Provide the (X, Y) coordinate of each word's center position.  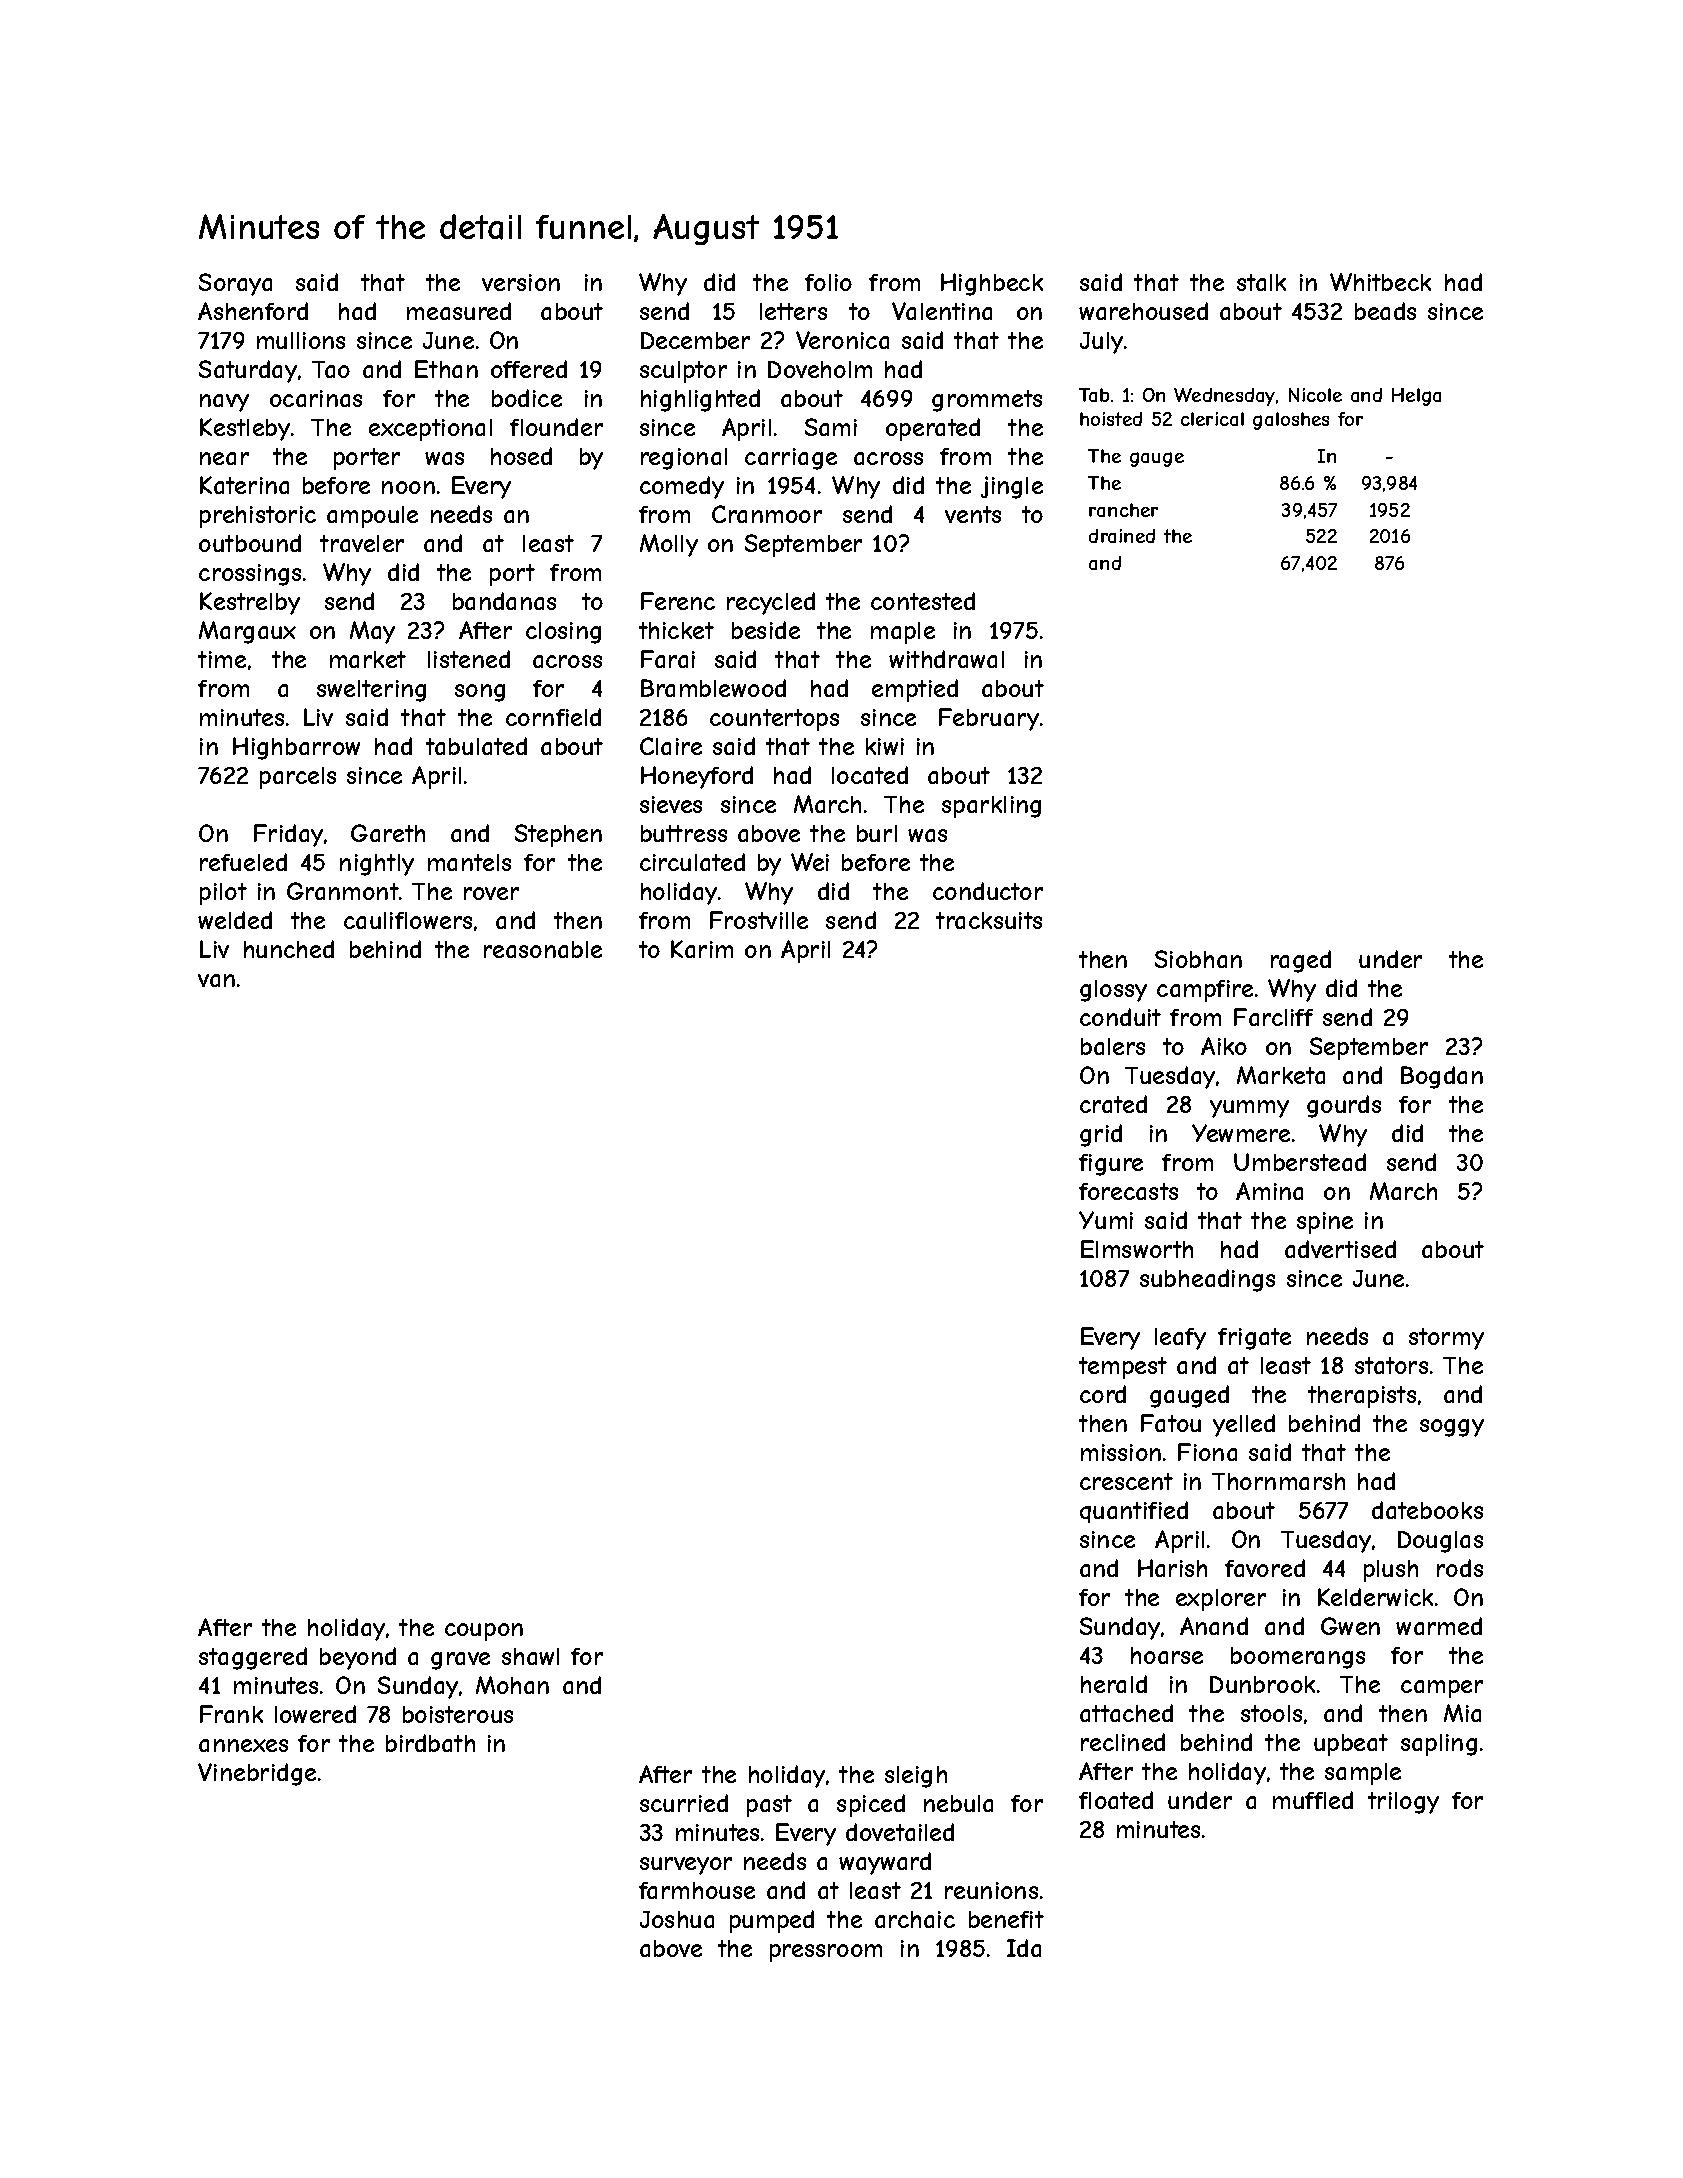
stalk (1261, 282)
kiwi (885, 746)
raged (1301, 961)
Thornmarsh (1278, 1481)
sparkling (991, 807)
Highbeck (992, 284)
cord (1103, 1394)
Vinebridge (257, 1774)
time (222, 659)
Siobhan (1198, 959)
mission (1121, 1452)
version (521, 282)
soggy (1452, 1428)
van (216, 980)
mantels (469, 862)
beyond (358, 1658)
